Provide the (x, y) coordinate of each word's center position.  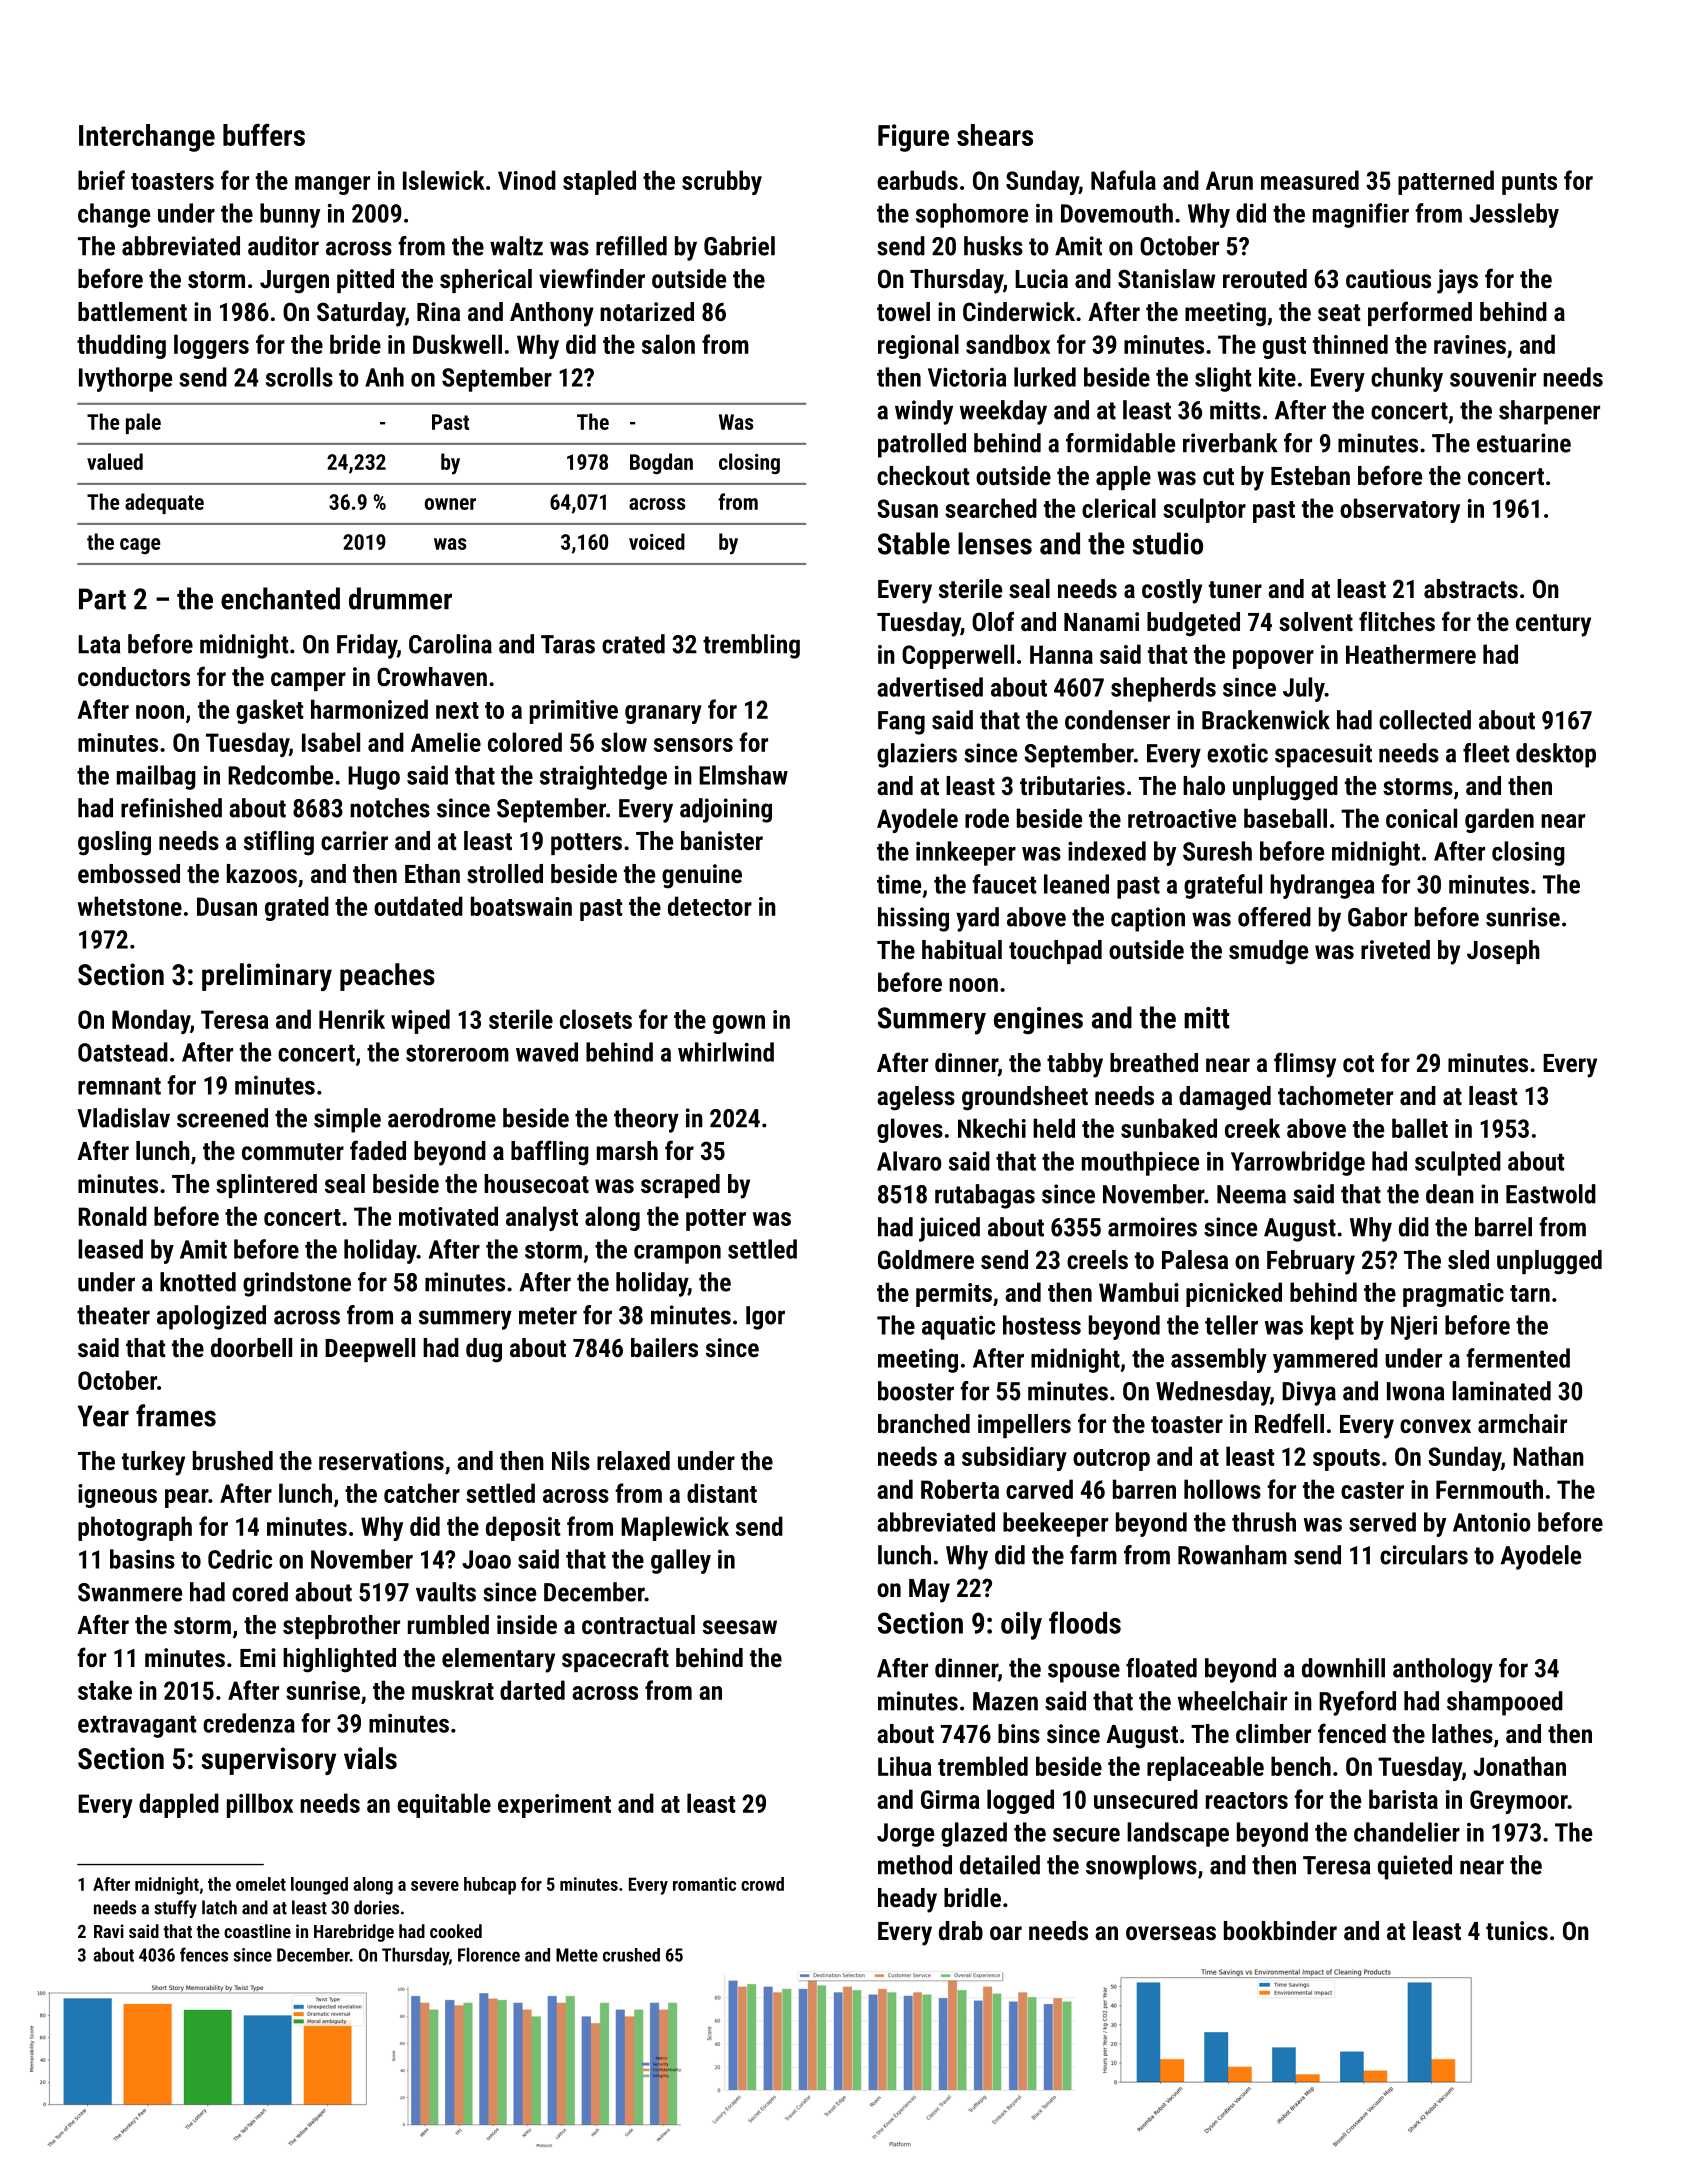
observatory (1400, 510)
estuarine (1524, 443)
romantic (704, 1884)
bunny (290, 215)
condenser (1117, 720)
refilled (631, 246)
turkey (153, 1463)
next (457, 710)
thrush (1264, 1522)
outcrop (1111, 1460)
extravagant (137, 1726)
